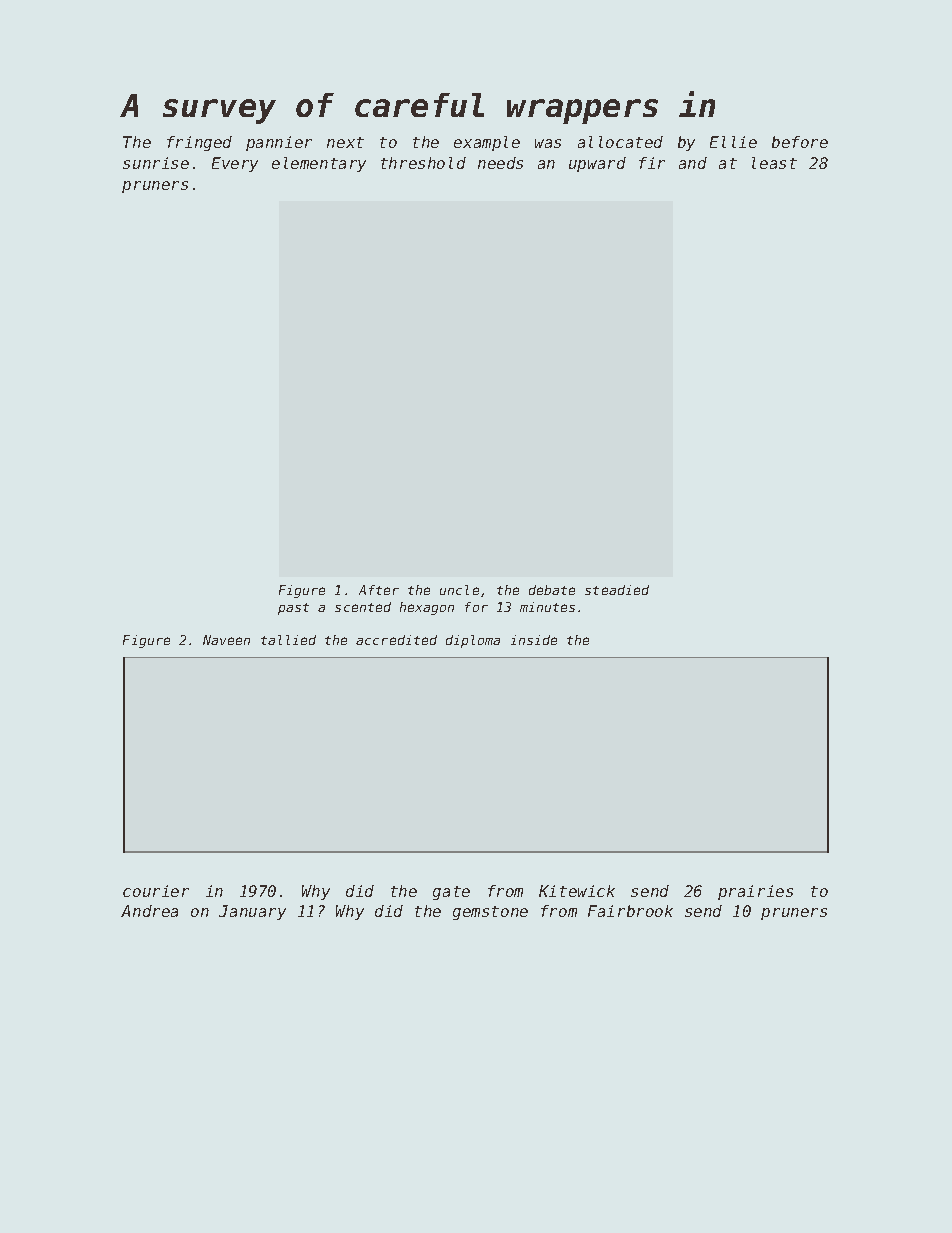 The image size is (952, 1233). Describe the element at coordinates (156, 891) in the screenshot. I see `courier` at that location.
